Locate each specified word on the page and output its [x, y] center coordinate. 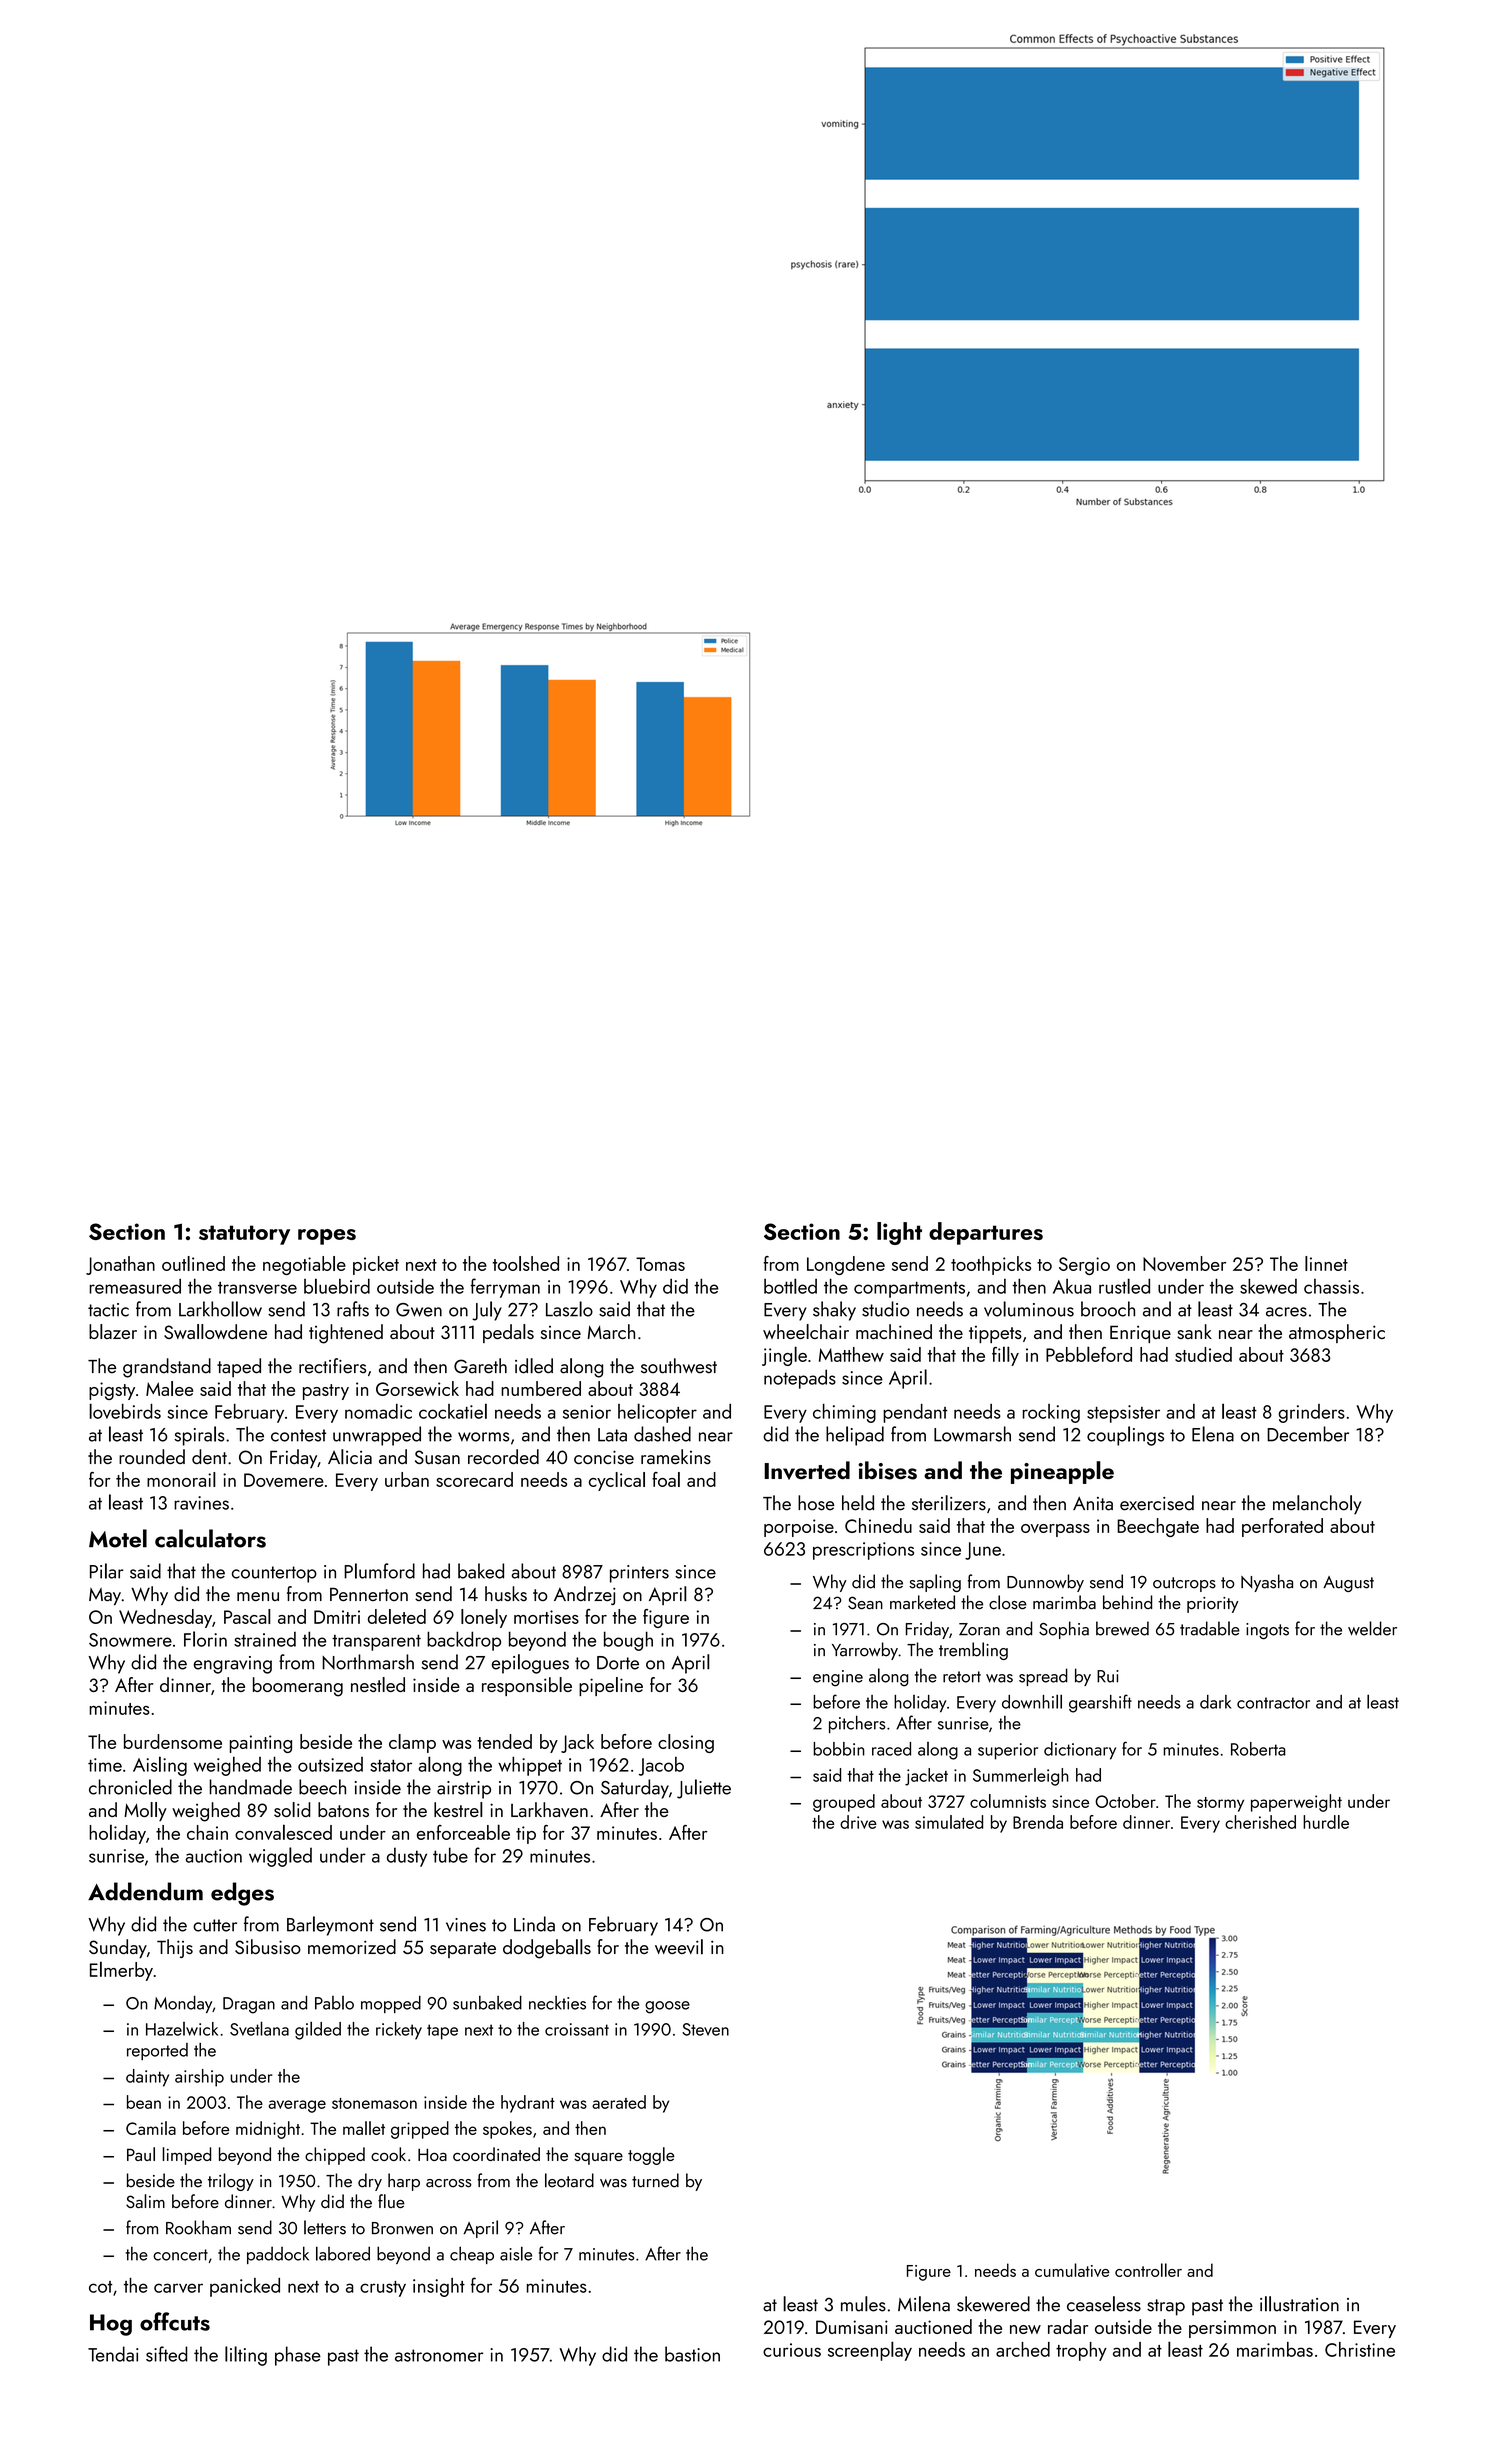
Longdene [846, 1265]
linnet [1326, 1263]
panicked [245, 2287]
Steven [705, 2029]
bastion [692, 2354]
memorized [352, 1946]
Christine [1360, 2349]
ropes [327, 1237]
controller [1148, 2270]
